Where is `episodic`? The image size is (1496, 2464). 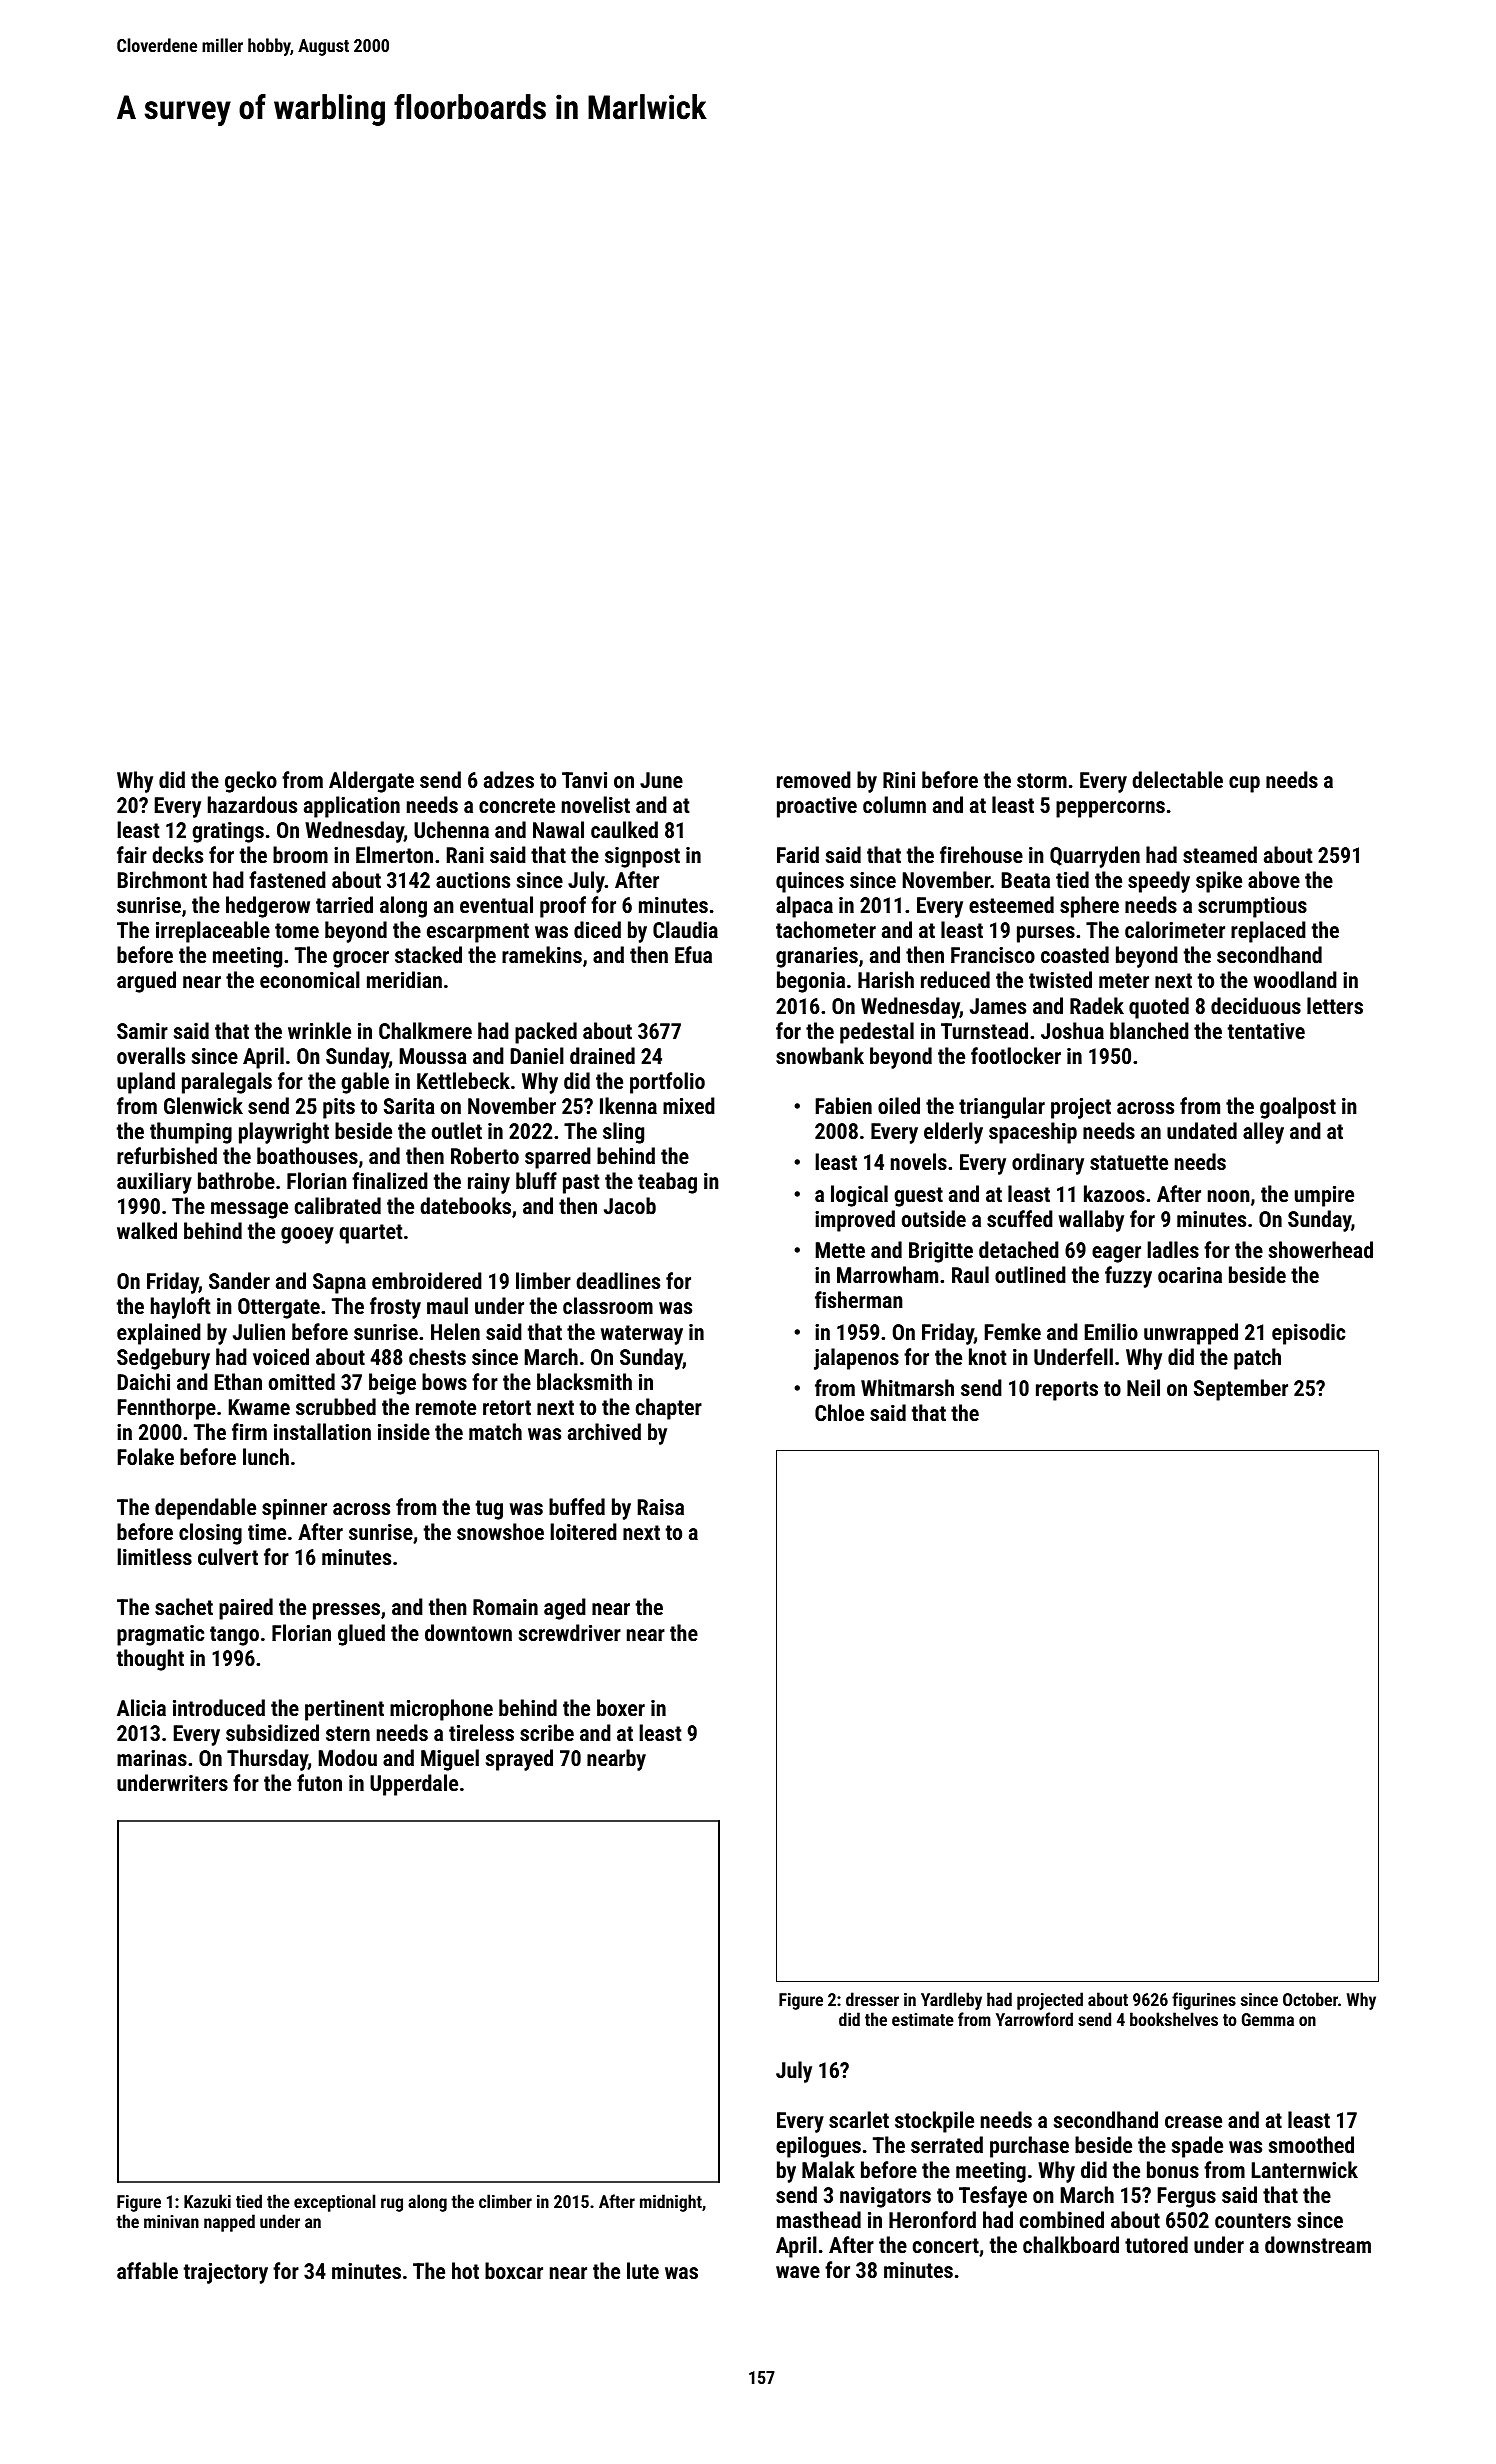
episodic is located at coordinates (1308, 1334).
